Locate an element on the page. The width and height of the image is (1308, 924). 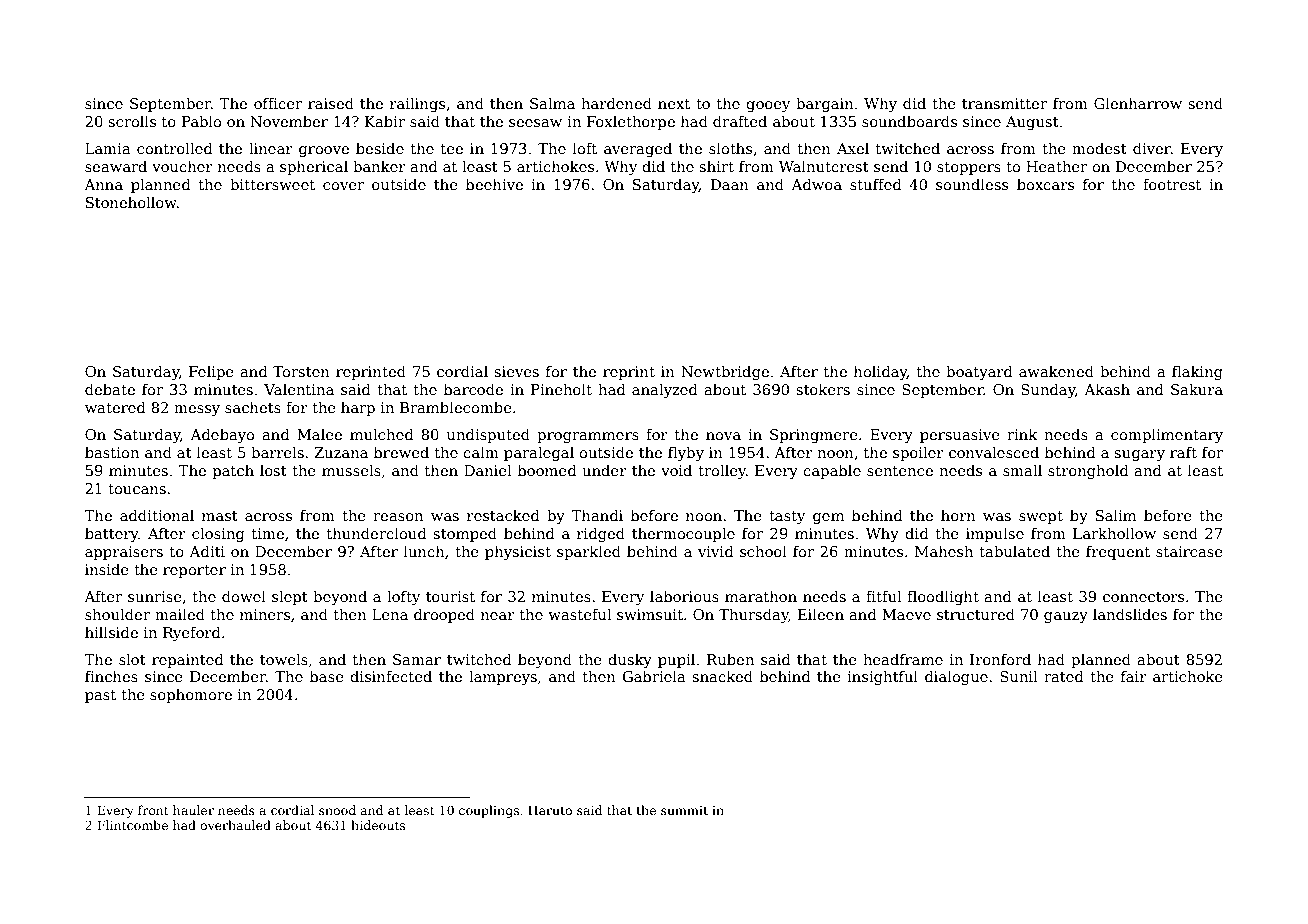
Flintcombe is located at coordinates (133, 825).
